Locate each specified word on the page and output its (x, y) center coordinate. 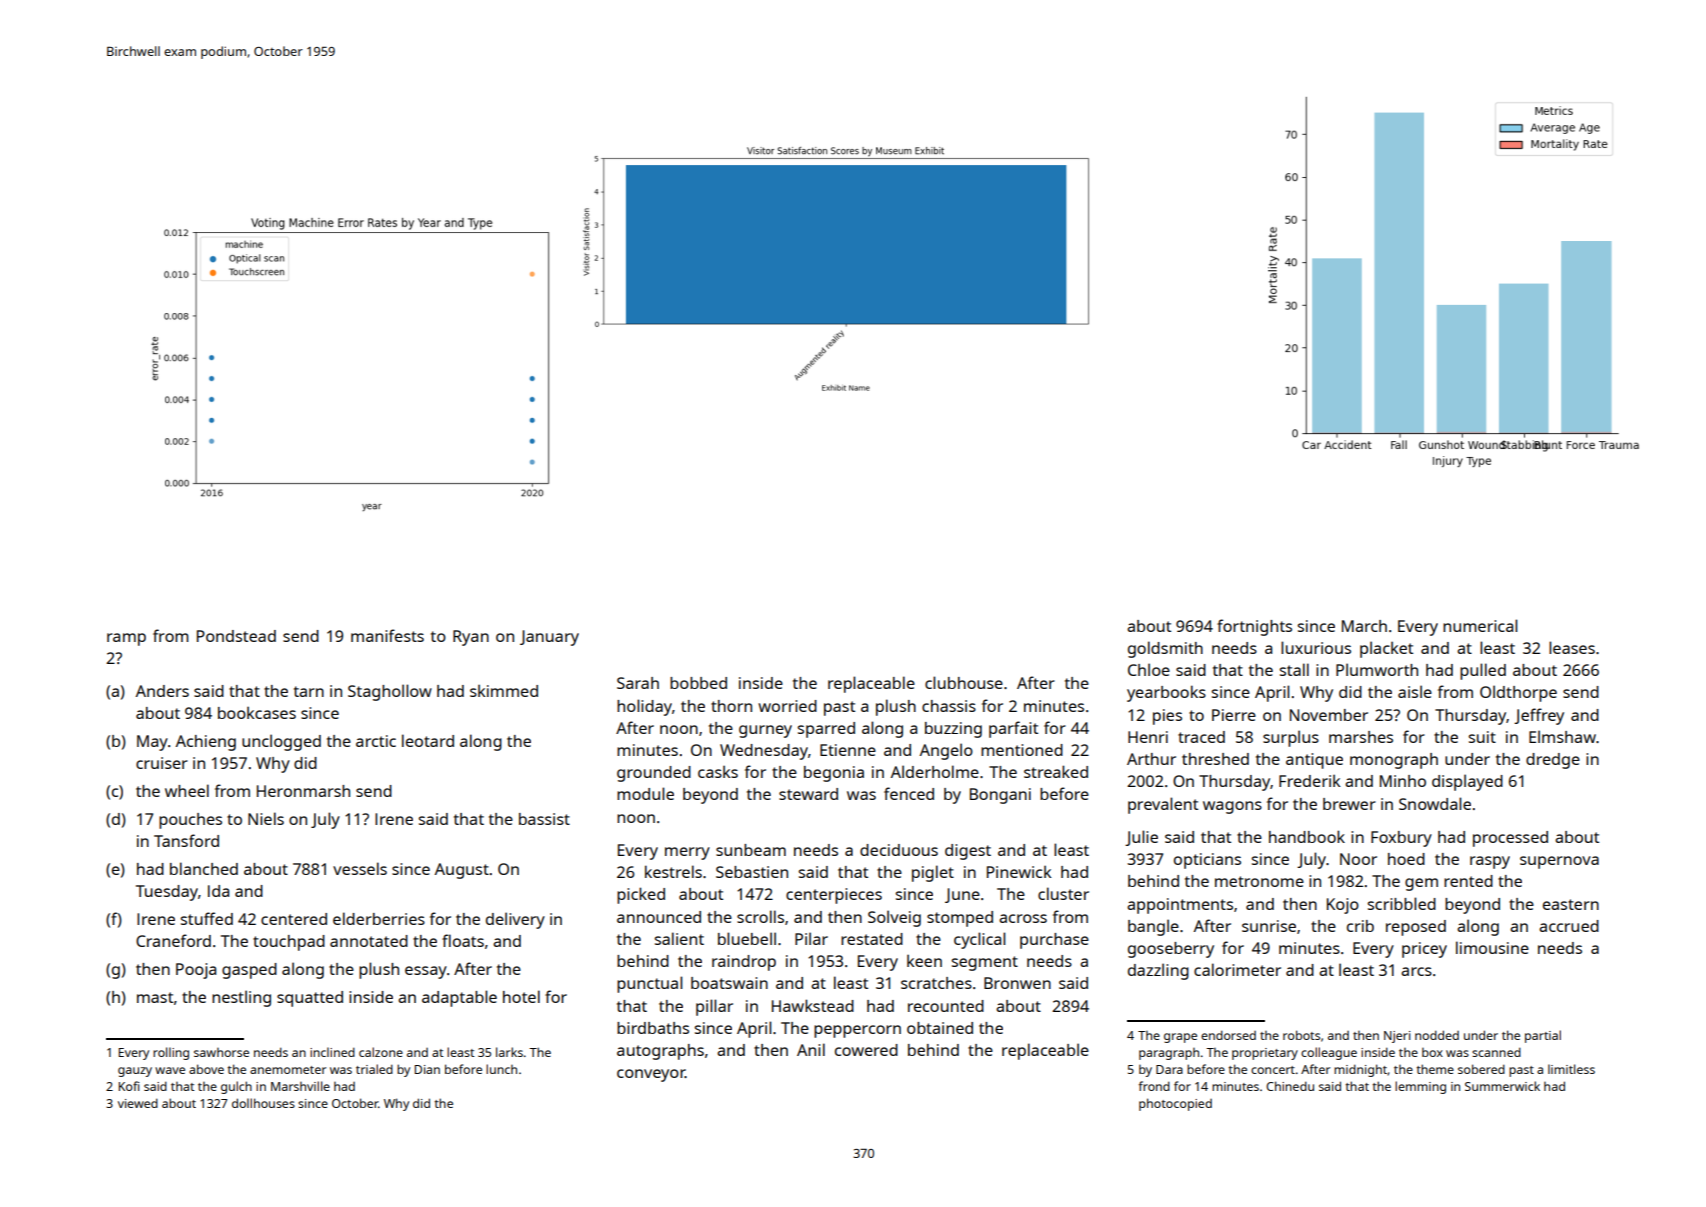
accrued (1569, 926)
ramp (126, 639)
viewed (138, 1103)
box (1432, 1052)
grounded (654, 774)
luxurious (1316, 647)
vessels (360, 868)
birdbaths (653, 1028)
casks (718, 772)
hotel (521, 996)
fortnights (1254, 627)
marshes (1361, 737)
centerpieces (834, 896)
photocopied (1175, 1104)
